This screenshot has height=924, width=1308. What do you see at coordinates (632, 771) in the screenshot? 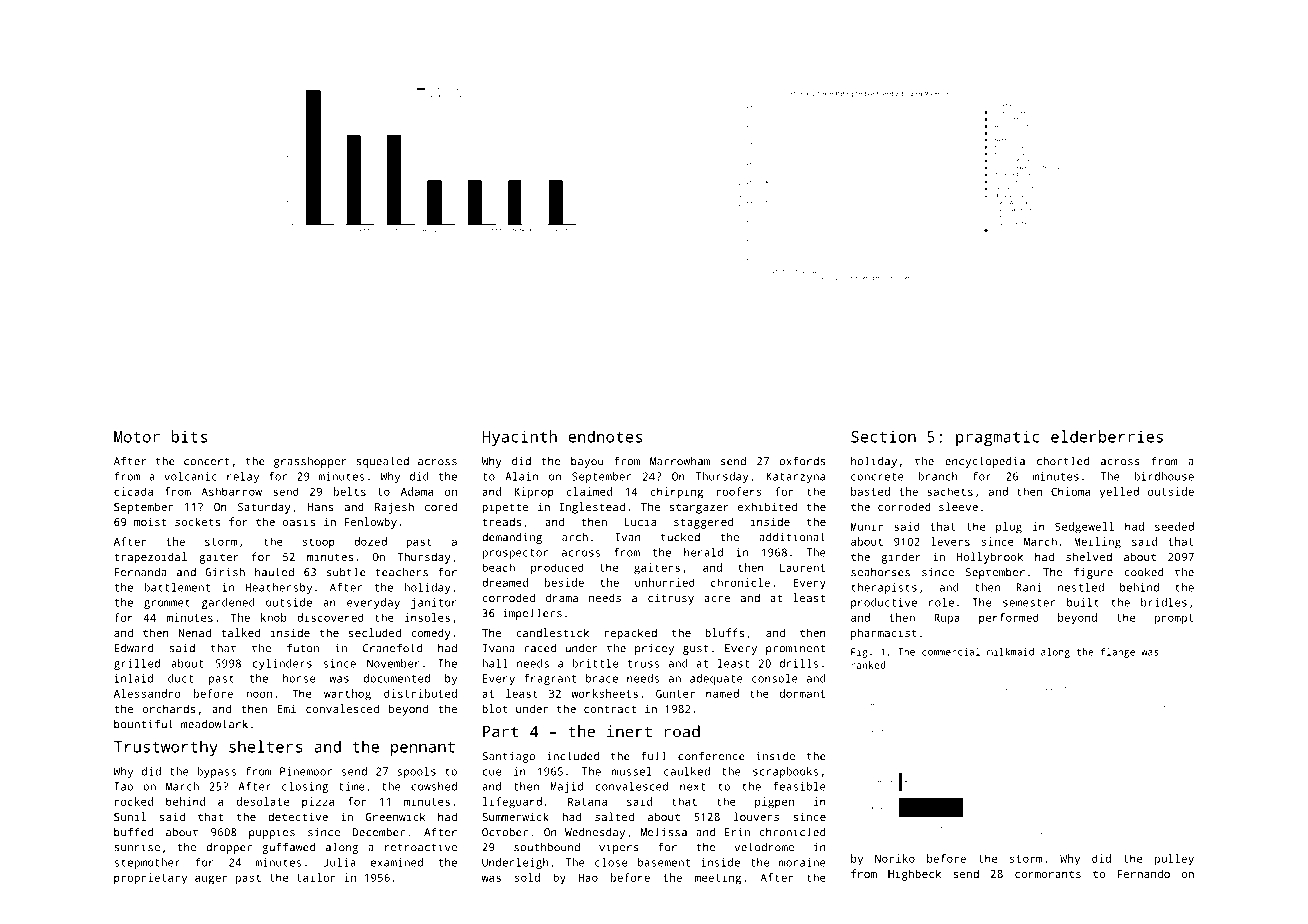
I see `mussel` at bounding box center [632, 771].
